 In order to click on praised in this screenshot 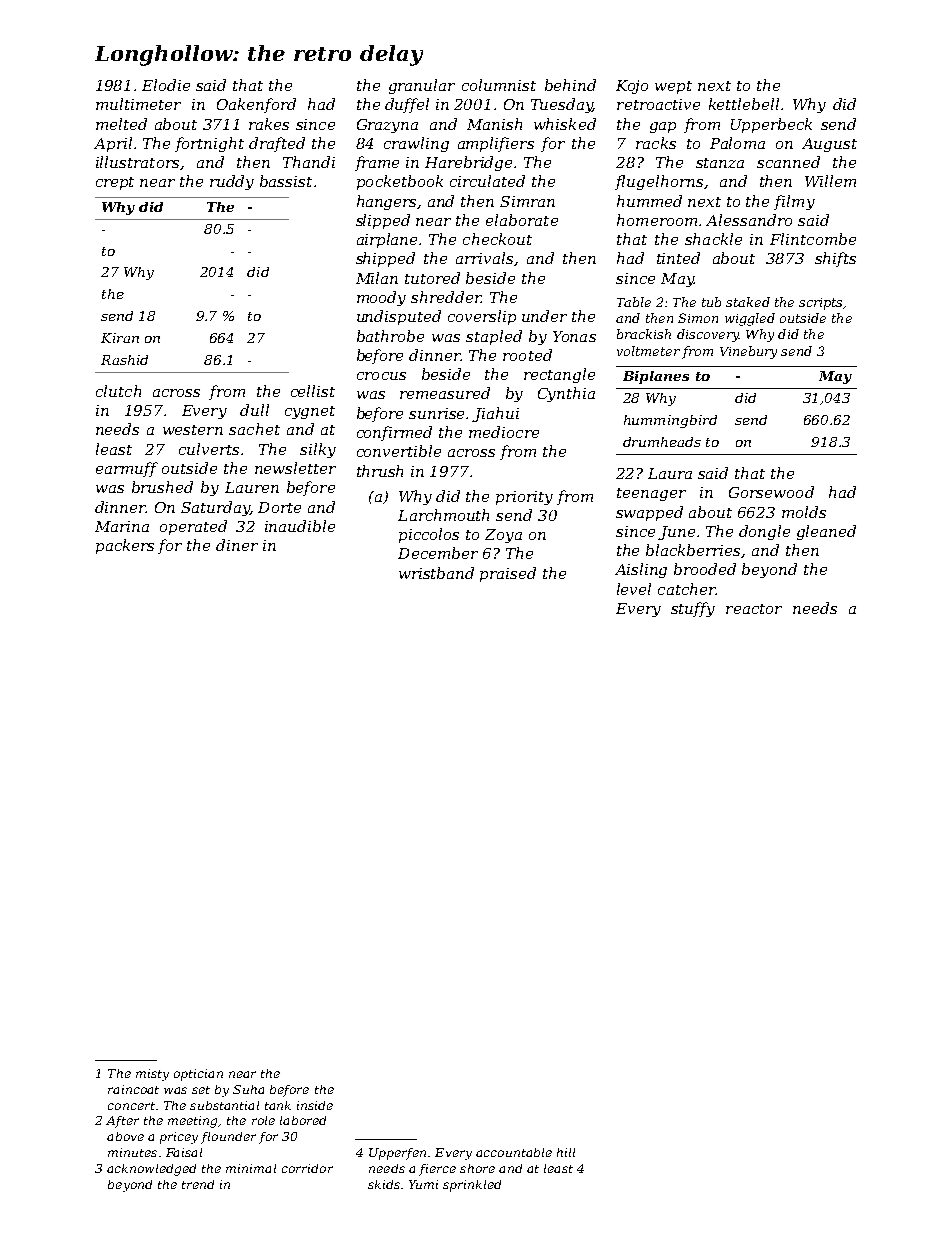, I will do `click(508, 574)`.
